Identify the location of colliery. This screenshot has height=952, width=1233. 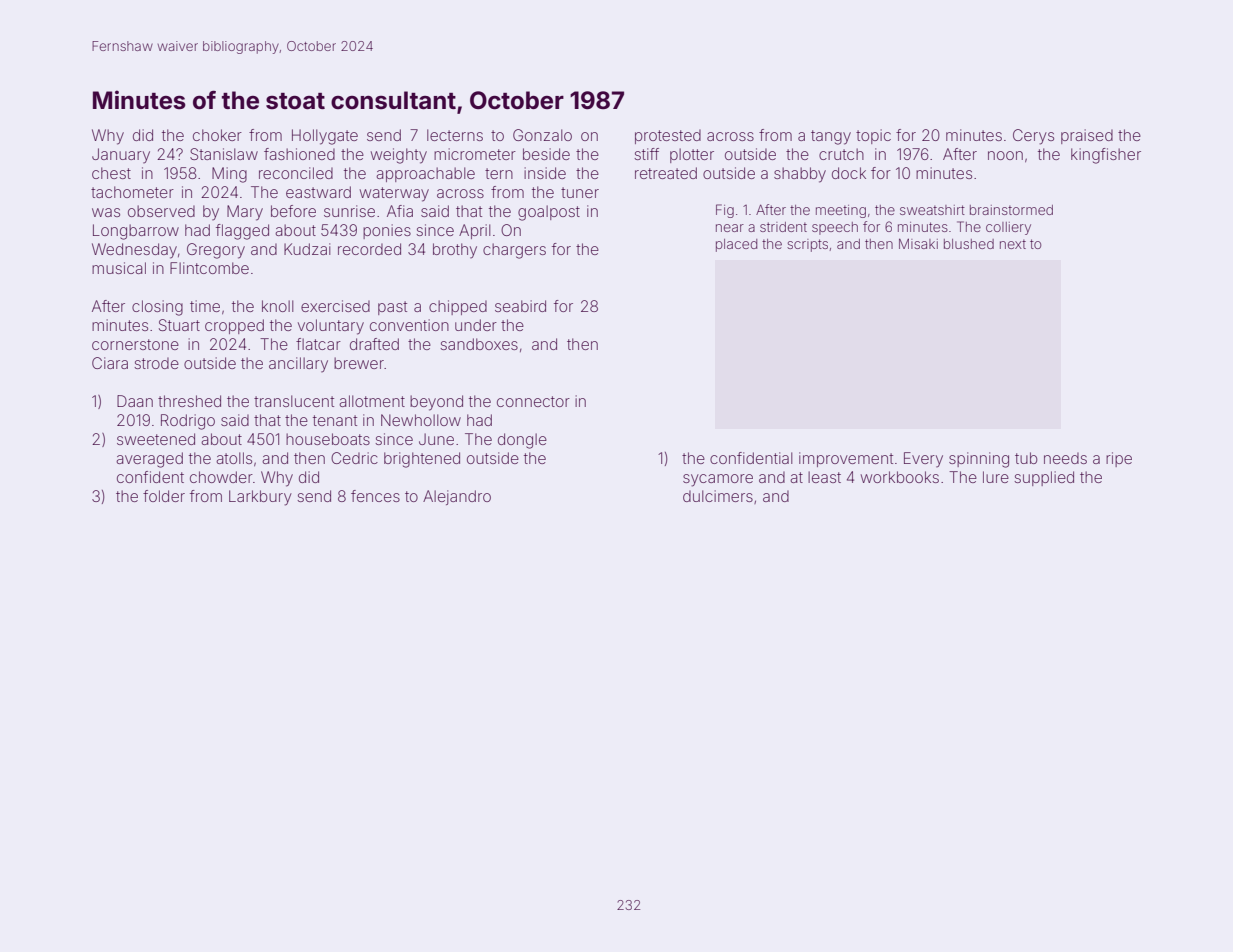
(1008, 228).
